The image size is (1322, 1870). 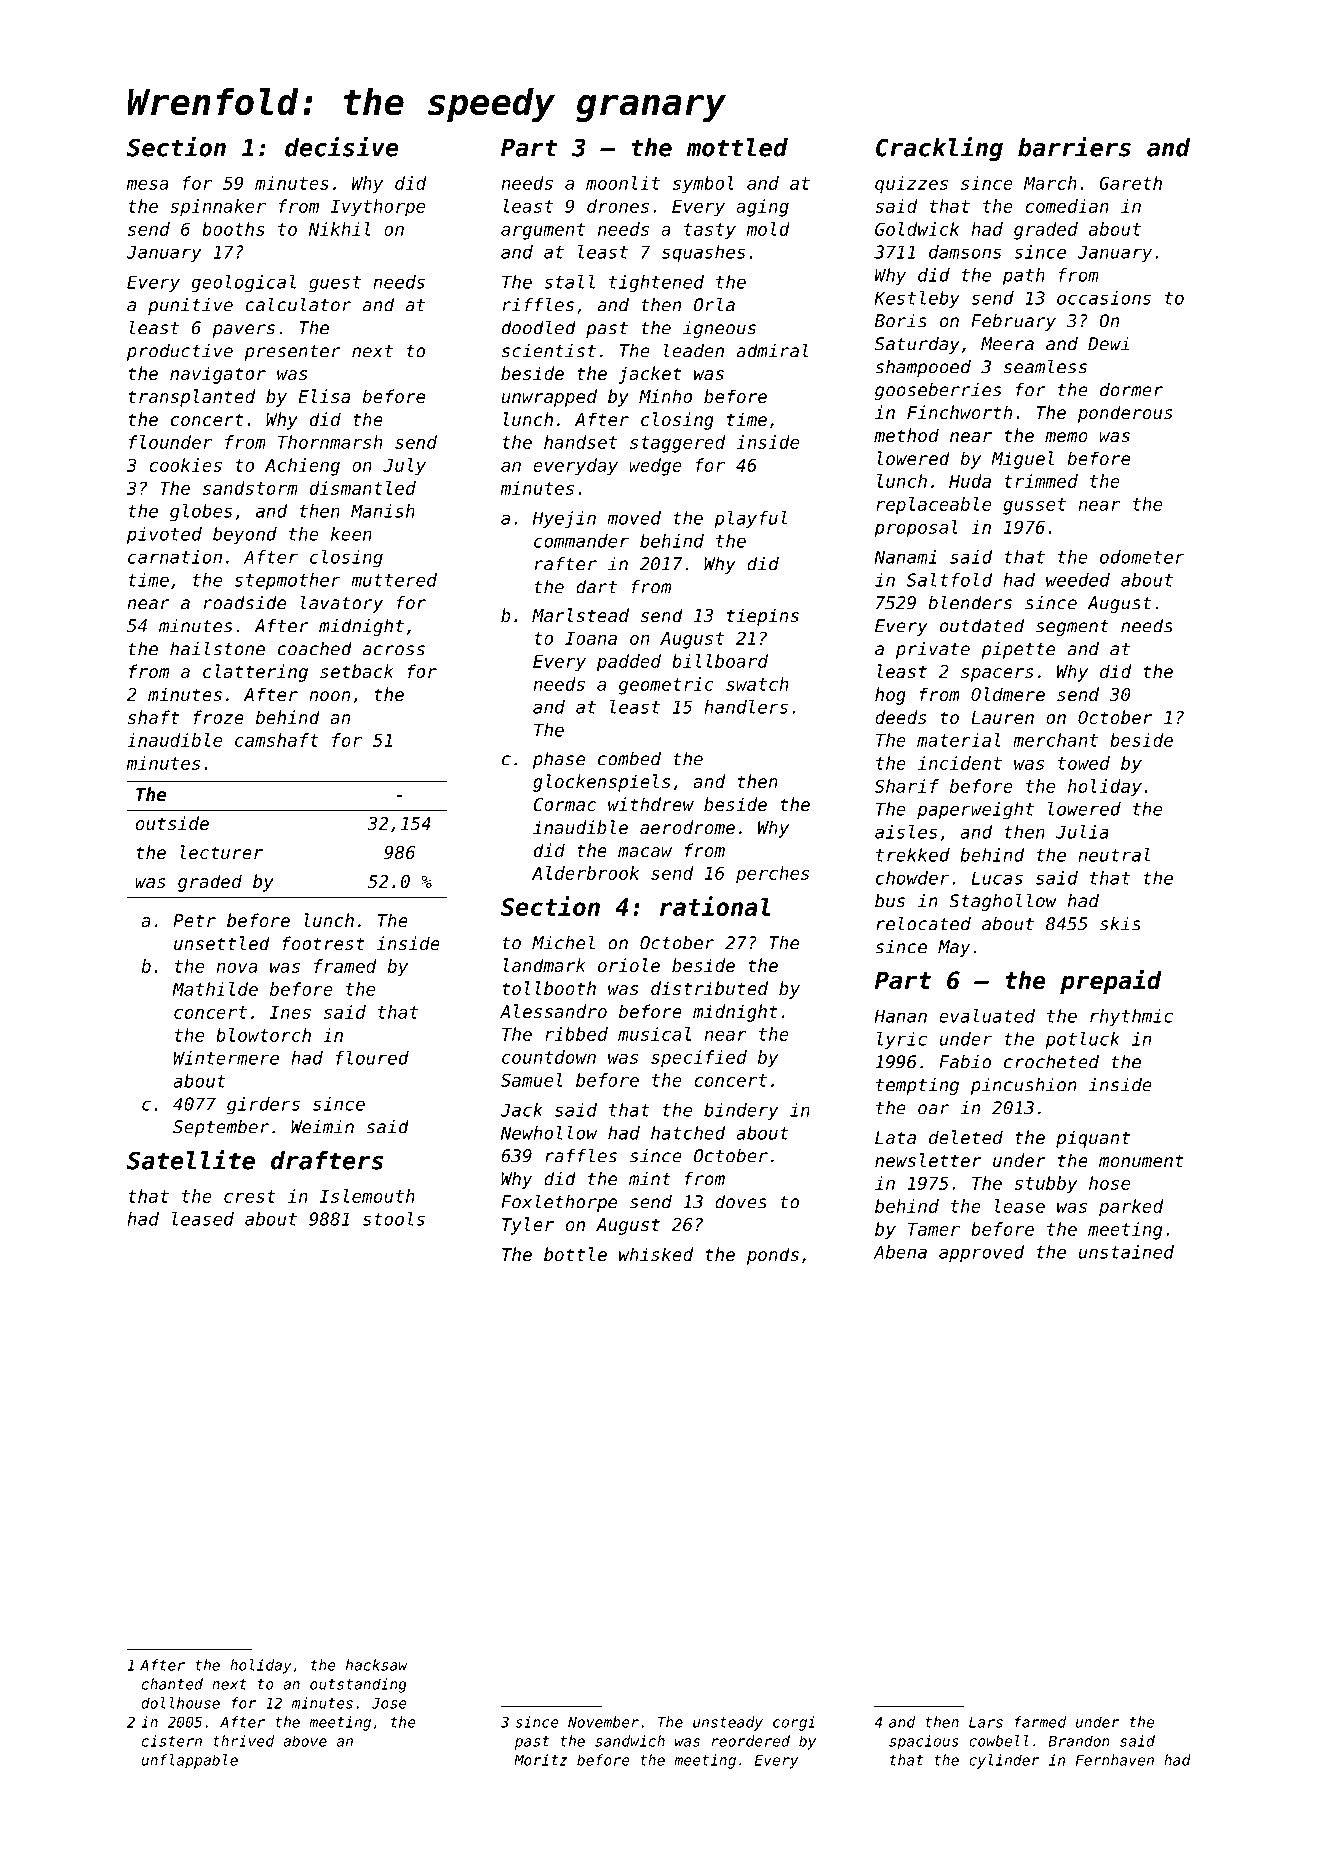 What do you see at coordinates (263, 1105) in the image?
I see `girders` at bounding box center [263, 1105].
